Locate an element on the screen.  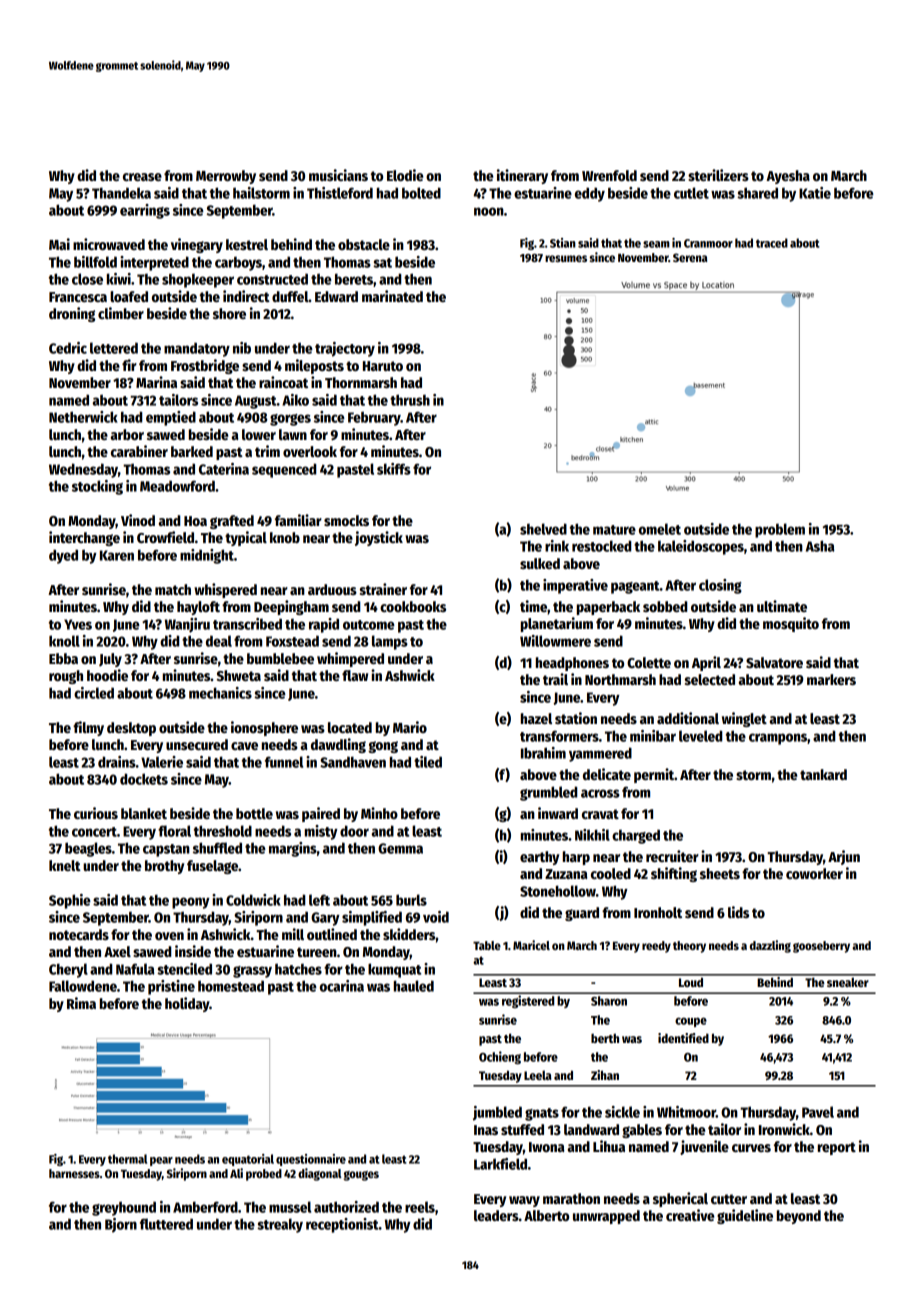
bottle is located at coordinates (254, 813).
